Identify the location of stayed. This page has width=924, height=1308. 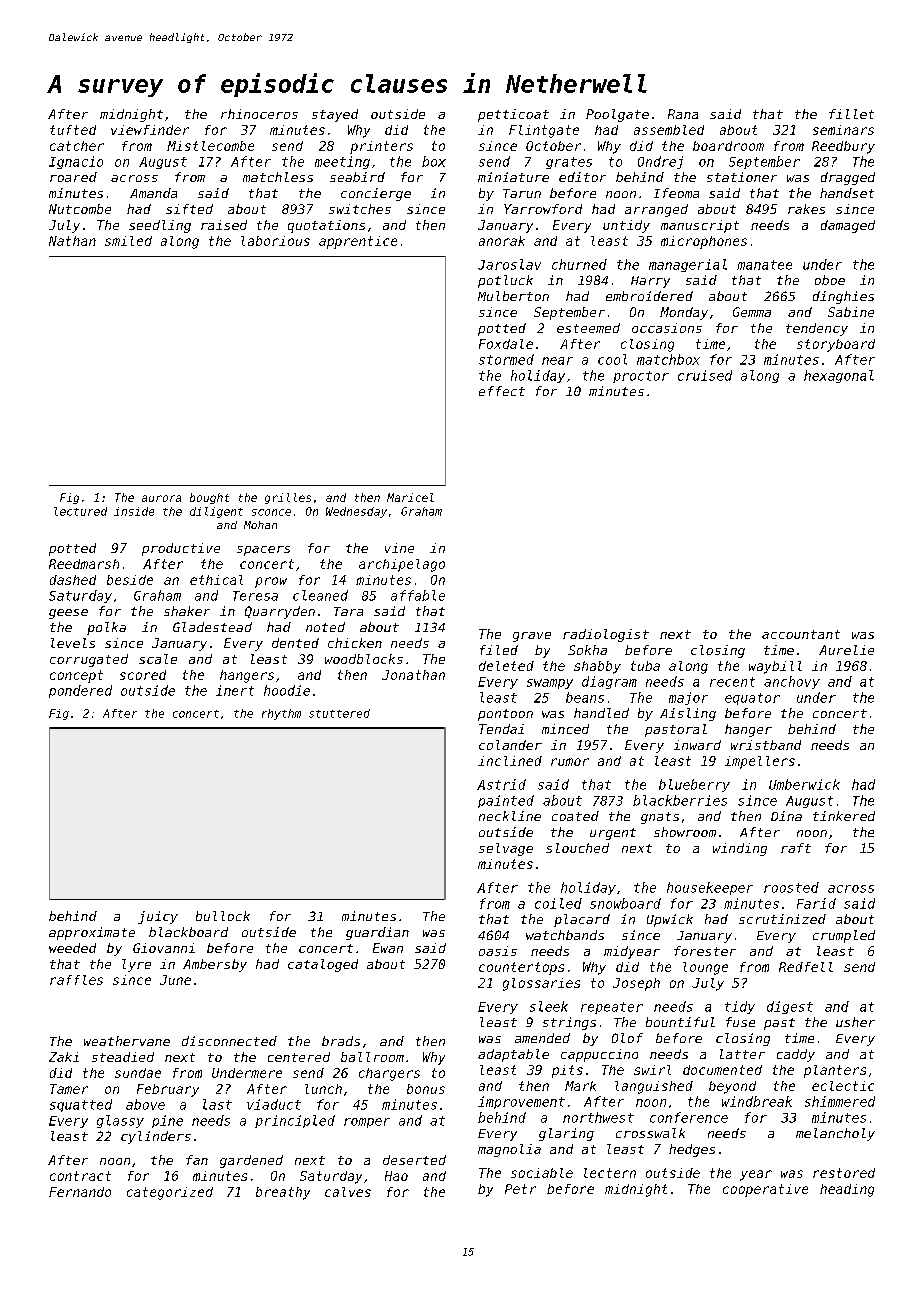
(335, 115).
